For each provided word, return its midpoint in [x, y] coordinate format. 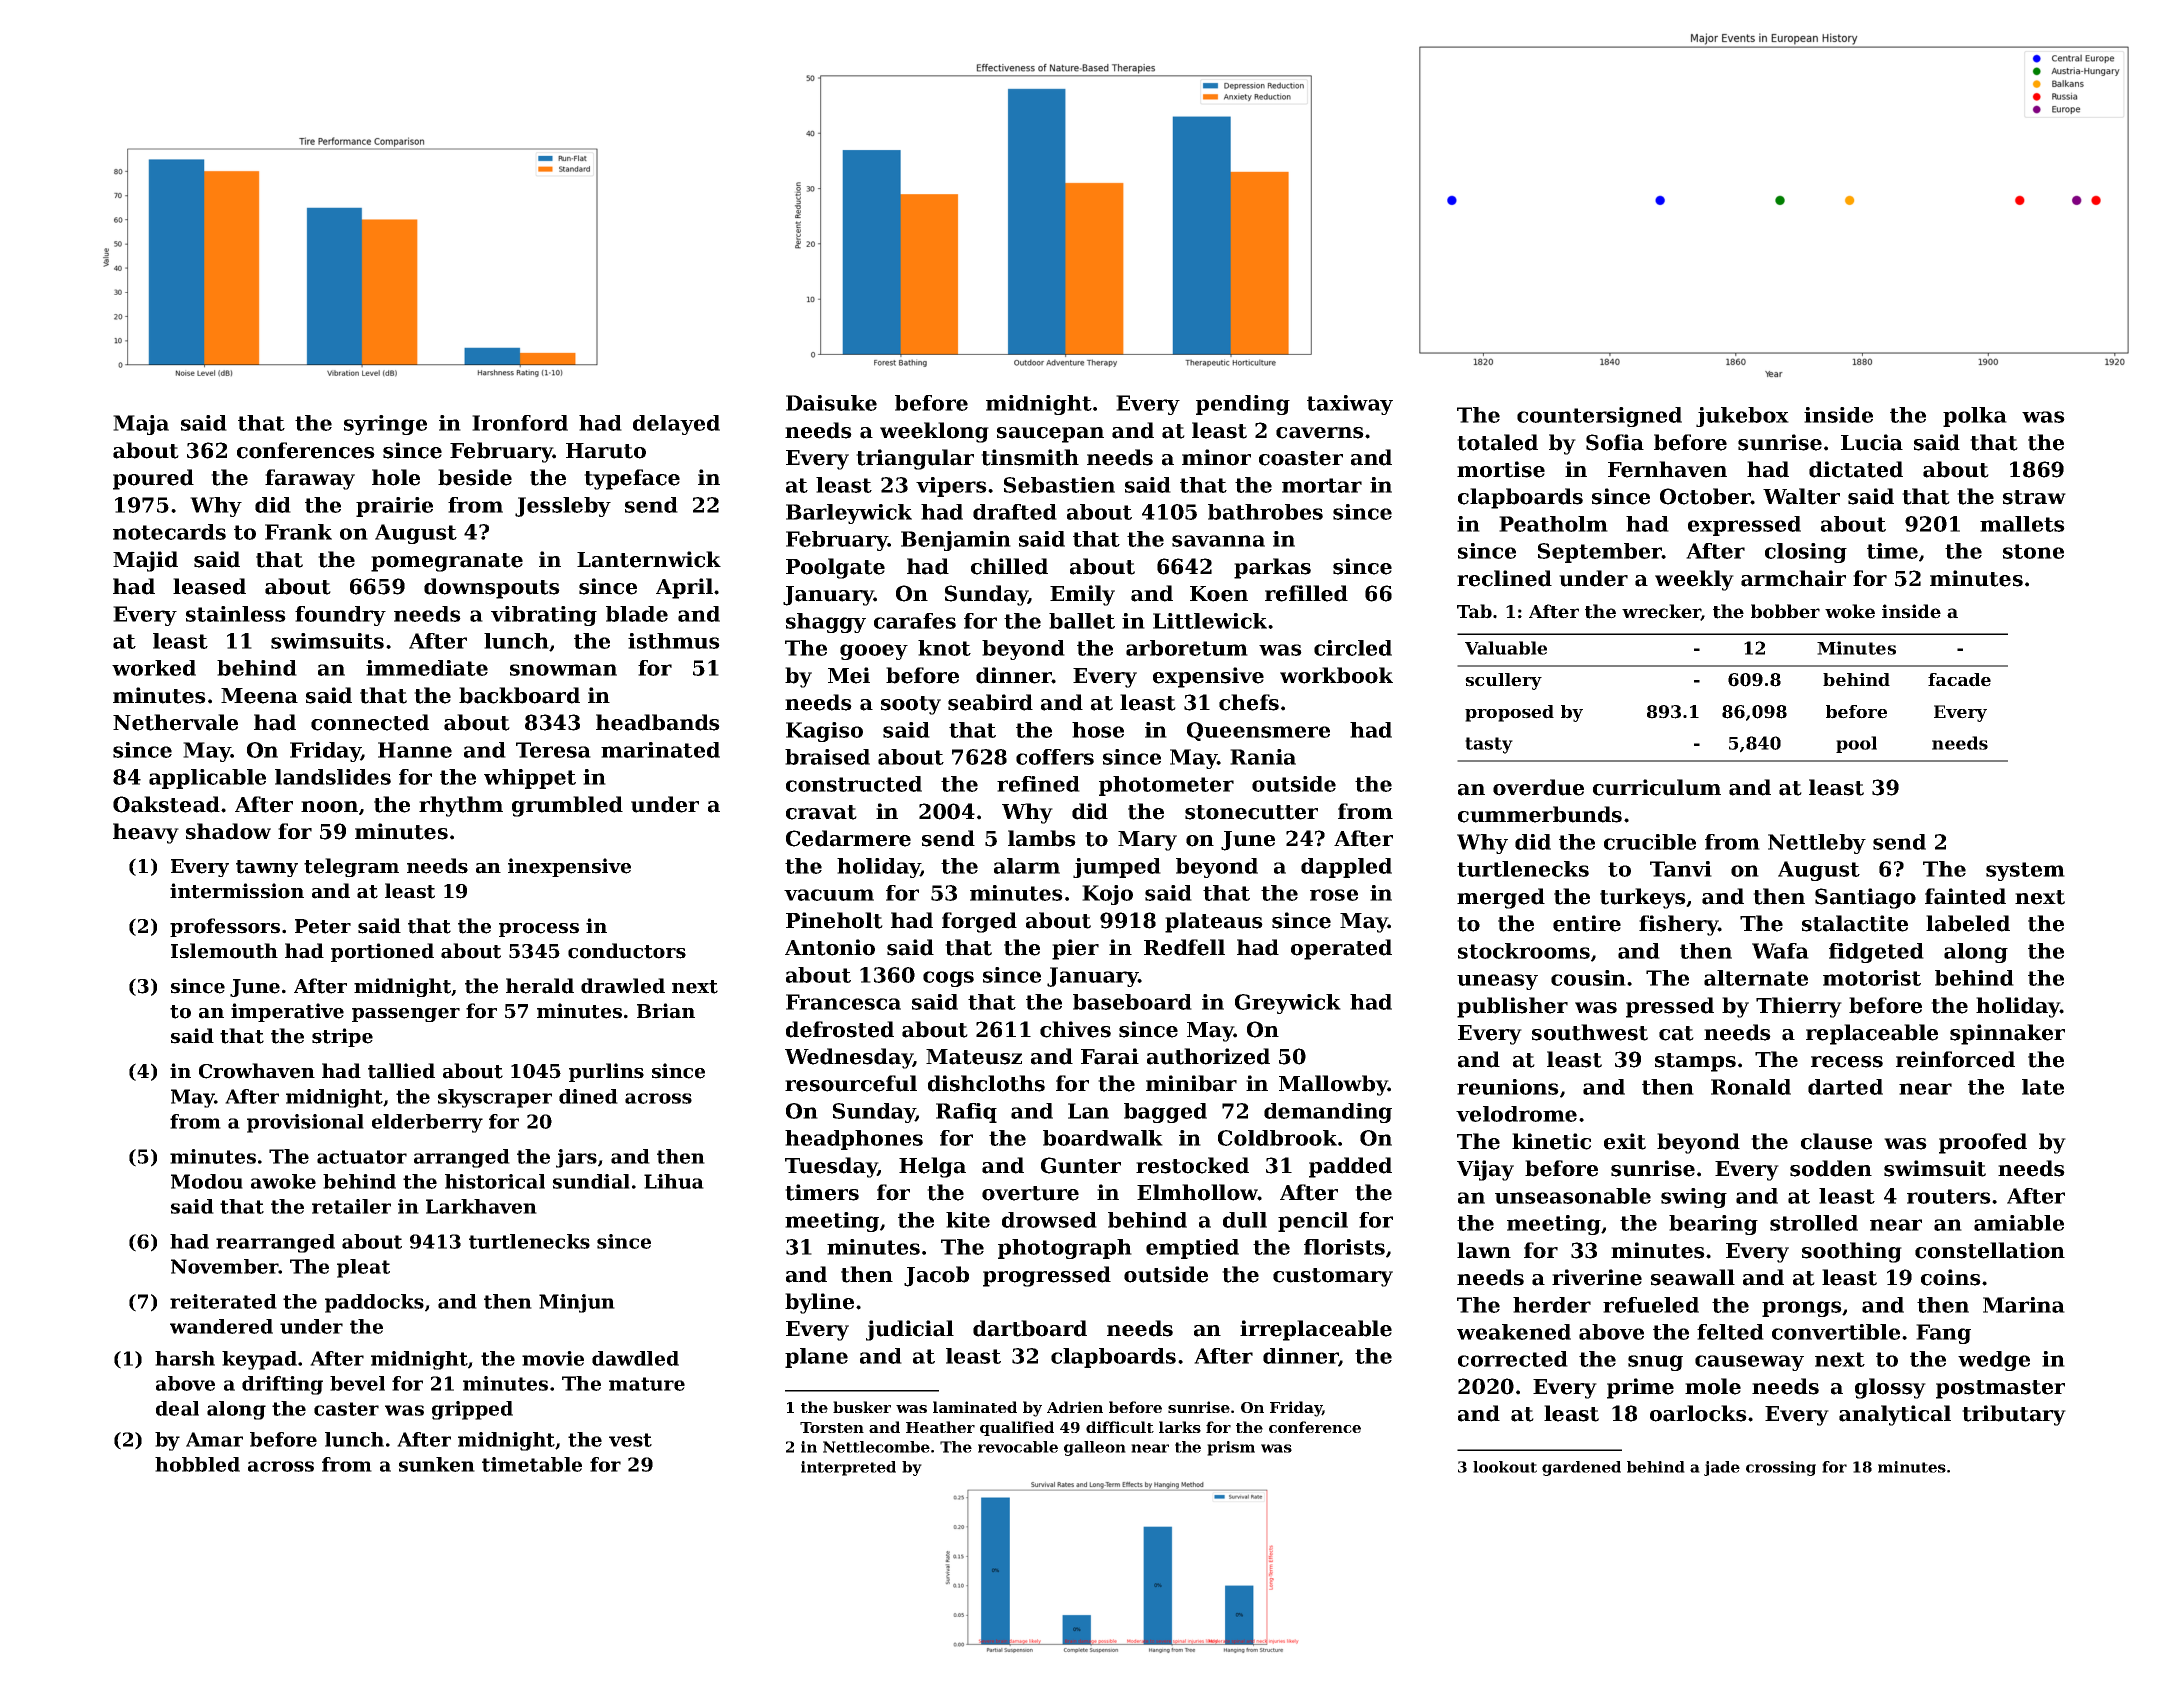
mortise [1501, 469]
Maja [141, 425]
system [2025, 871]
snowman [563, 670]
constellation [1990, 1250]
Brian [666, 1011]
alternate [1756, 978]
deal [177, 1408]
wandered [221, 1326]
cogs [948, 979]
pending [1243, 405]
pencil [1313, 1222]
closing [1806, 553]
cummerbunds [1540, 814]
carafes [915, 621]
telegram [351, 867]
